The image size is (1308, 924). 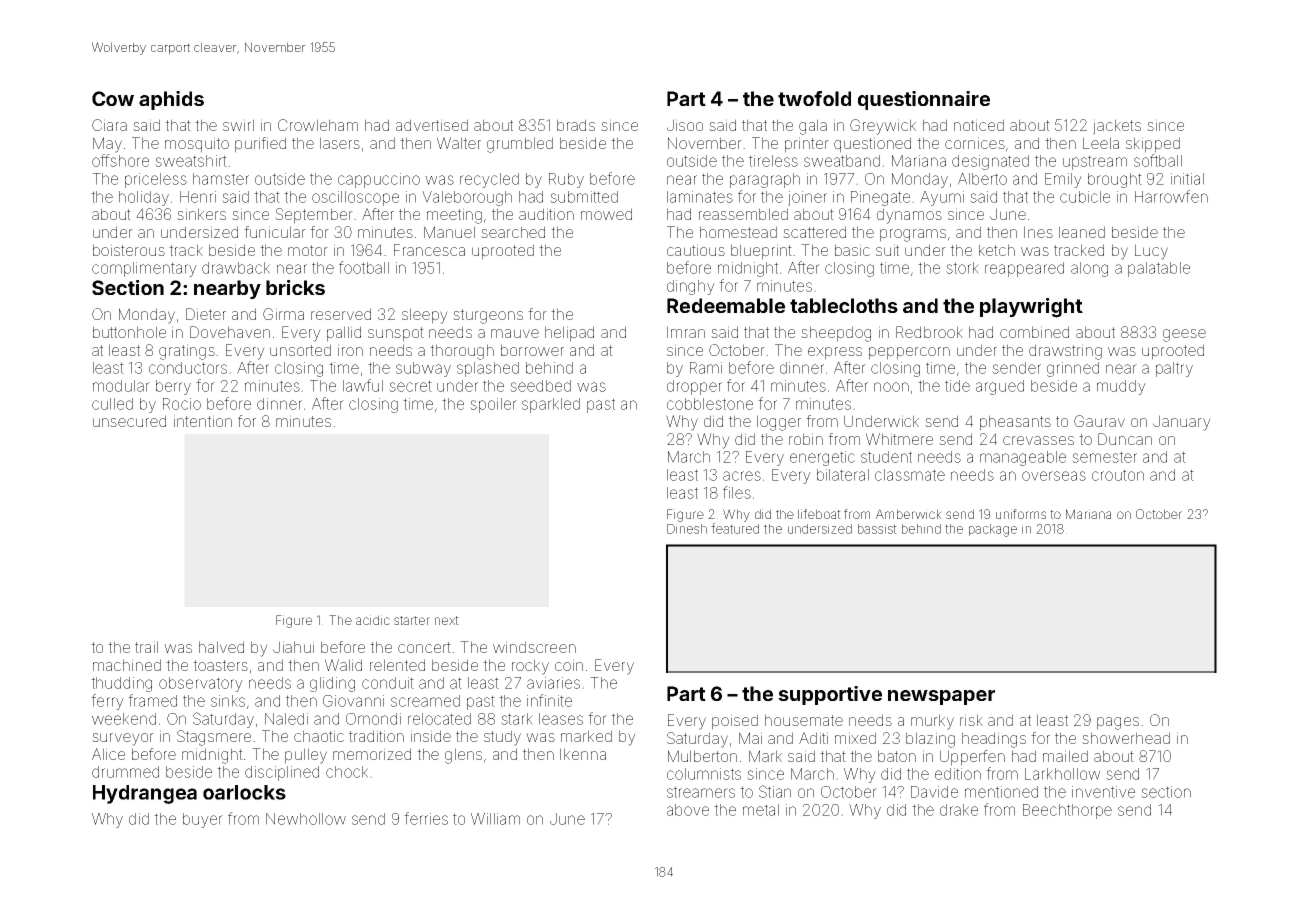 What do you see at coordinates (688, 810) in the screenshot?
I see `above` at bounding box center [688, 810].
